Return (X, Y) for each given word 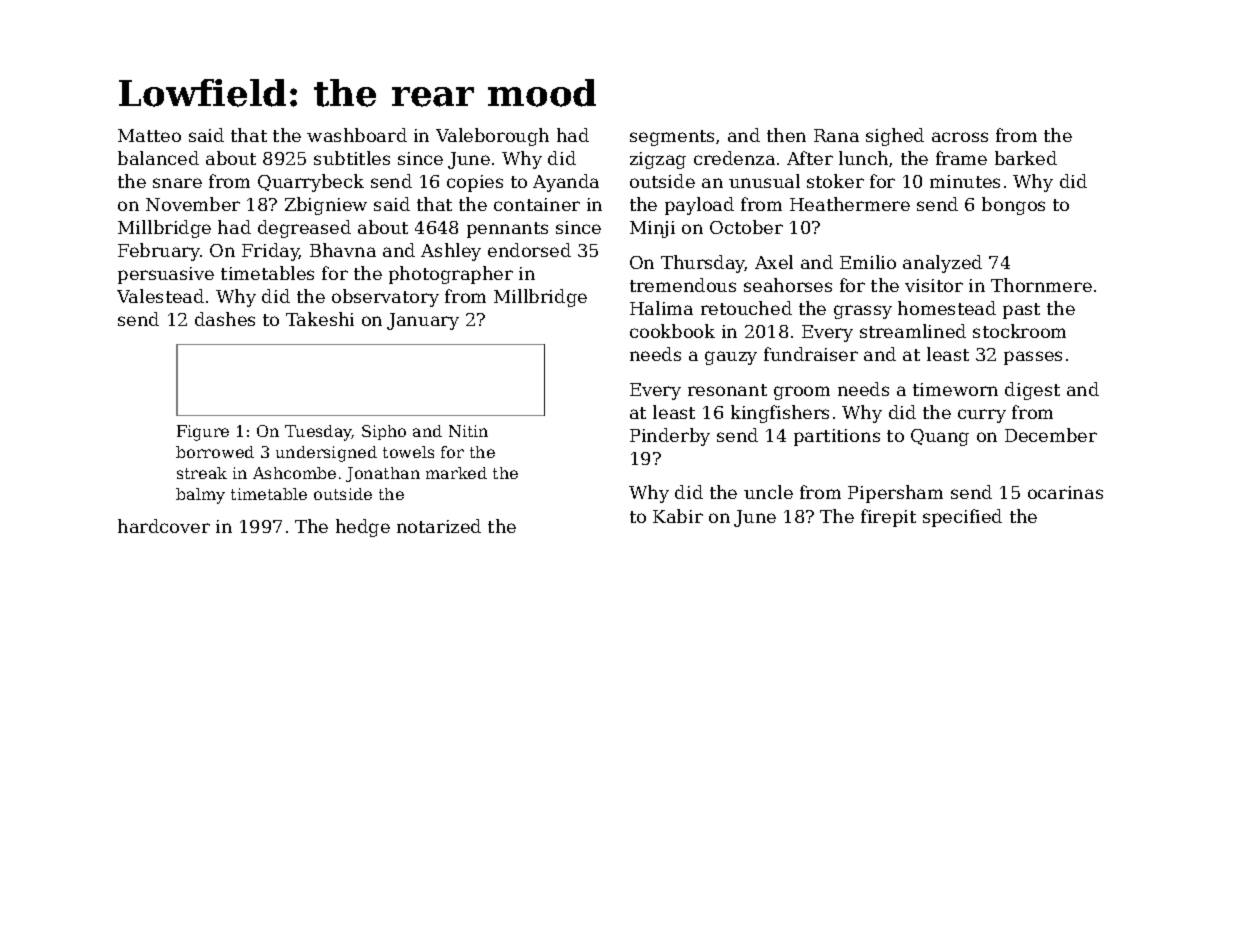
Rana (836, 135)
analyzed (942, 264)
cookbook (672, 331)
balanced (158, 158)
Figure (203, 433)
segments (672, 138)
